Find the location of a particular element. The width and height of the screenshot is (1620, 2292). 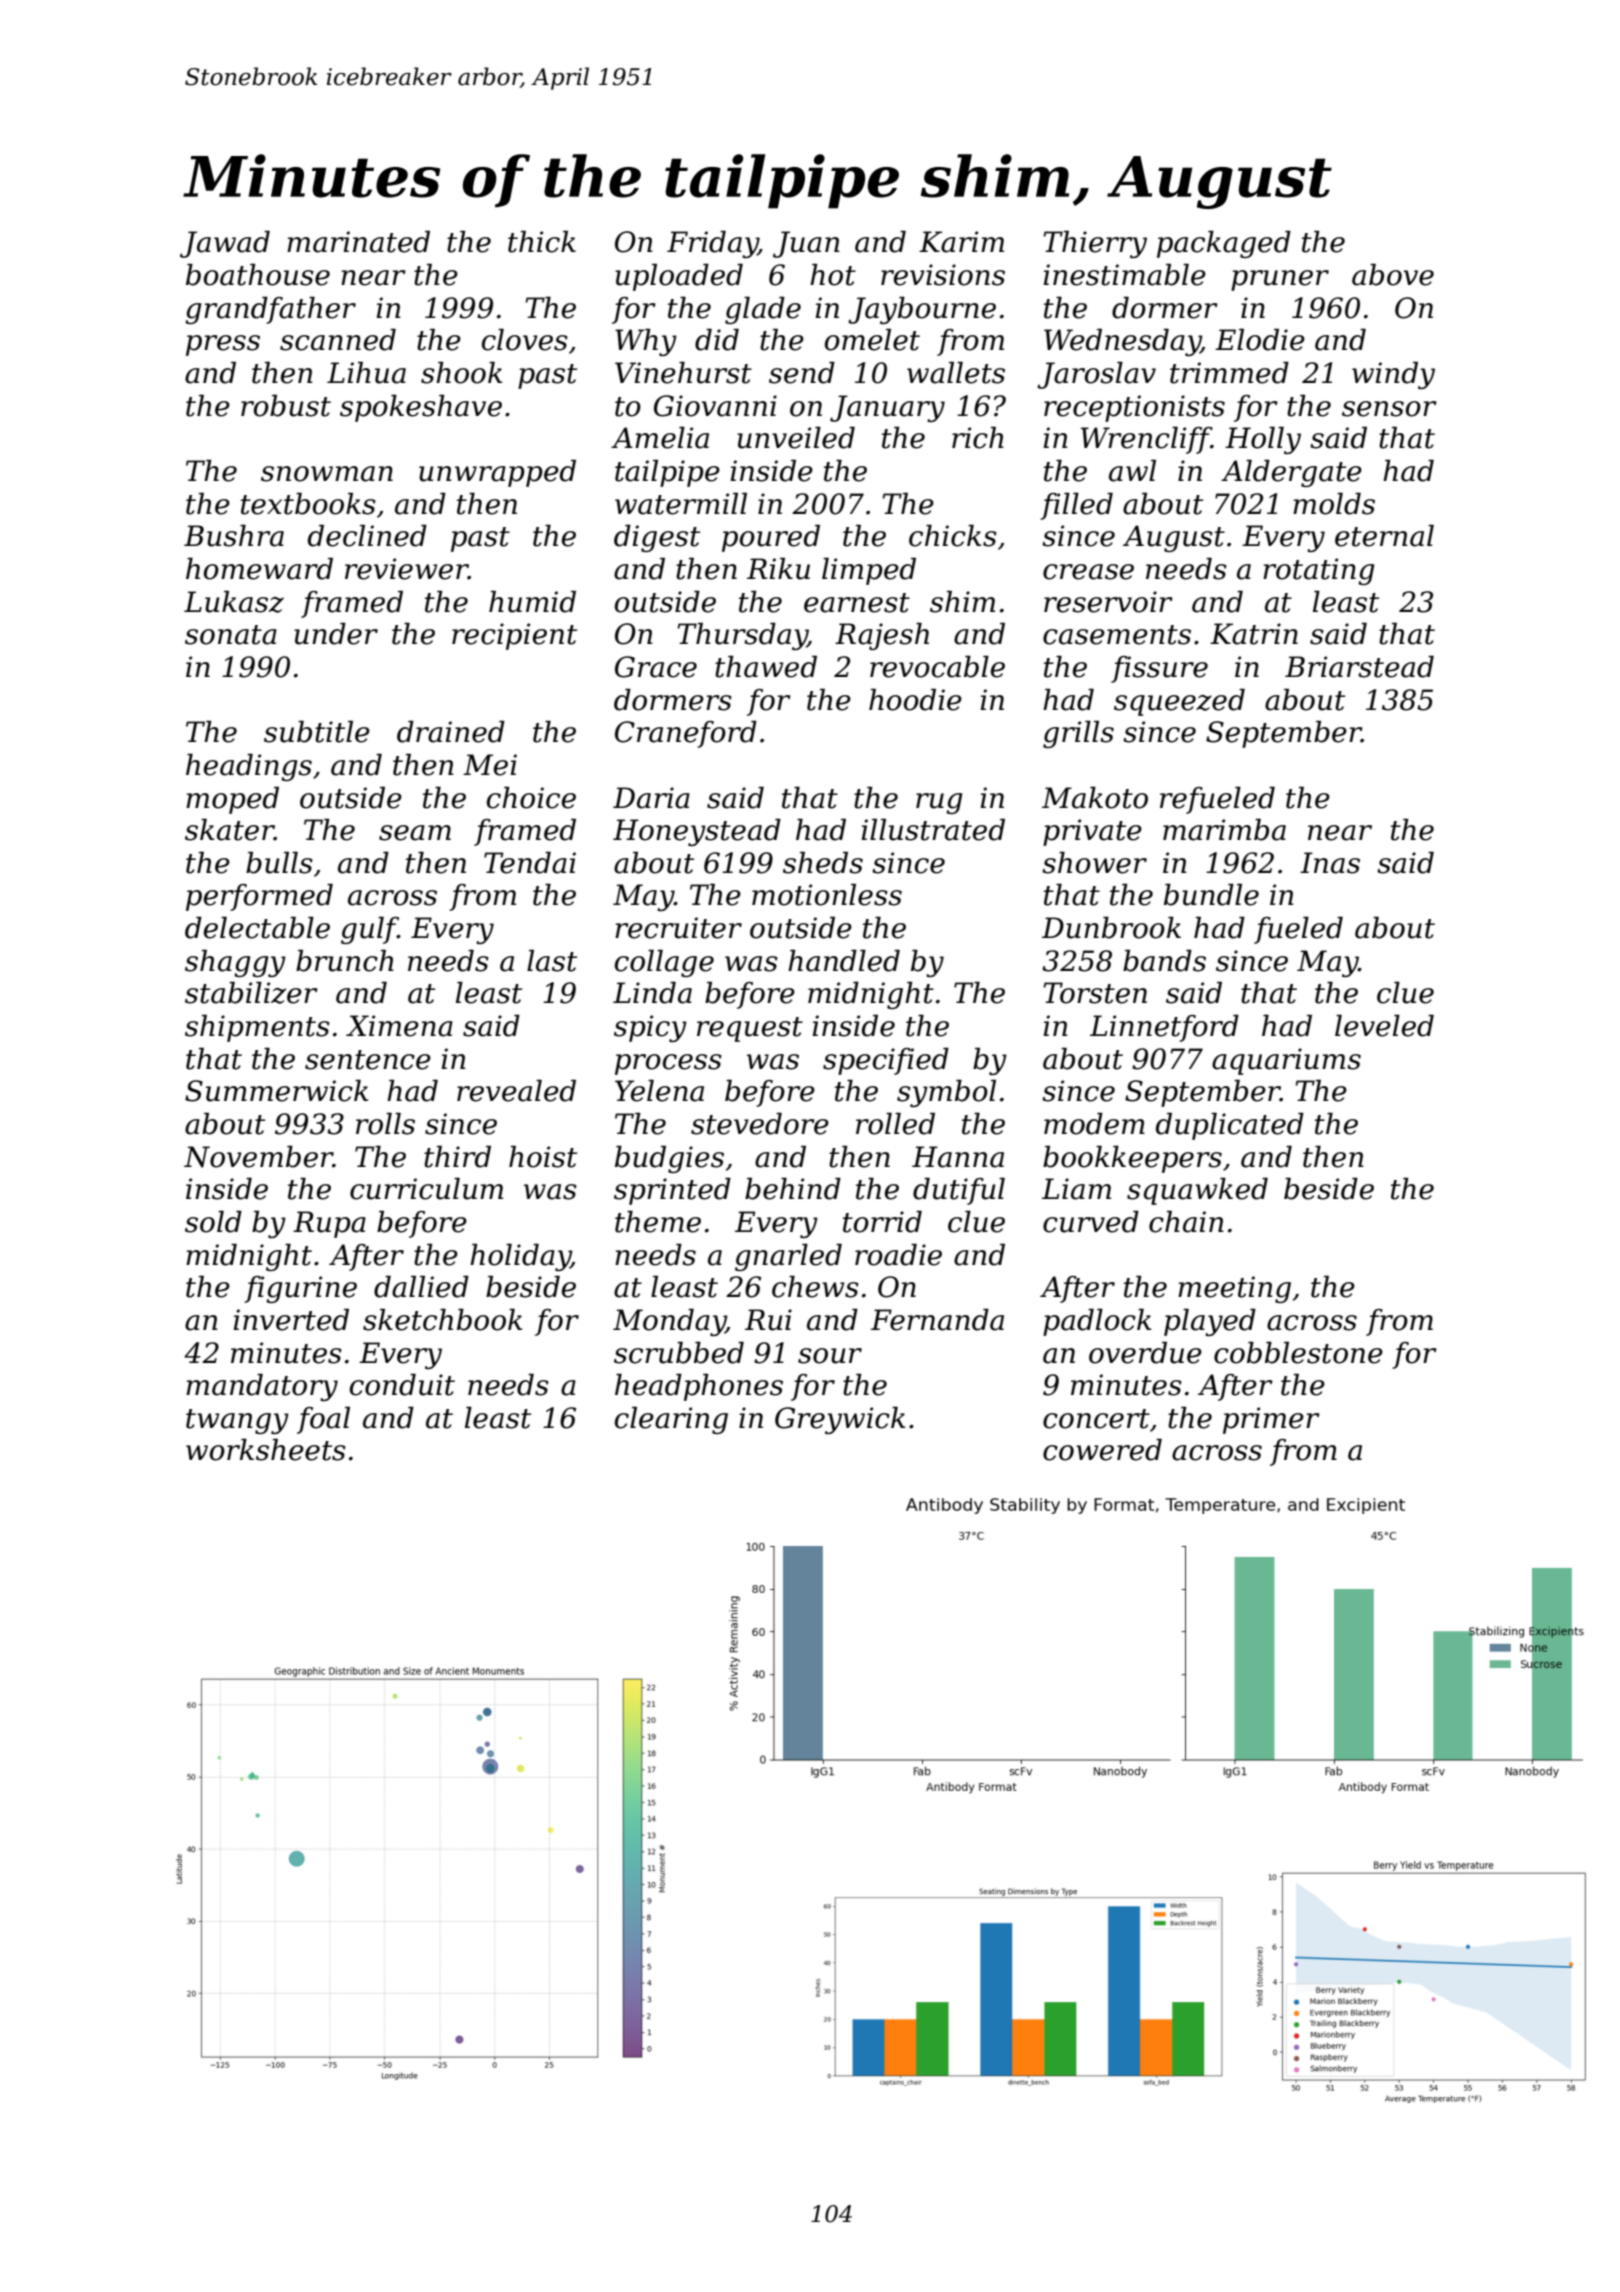

above is located at coordinates (1393, 275).
